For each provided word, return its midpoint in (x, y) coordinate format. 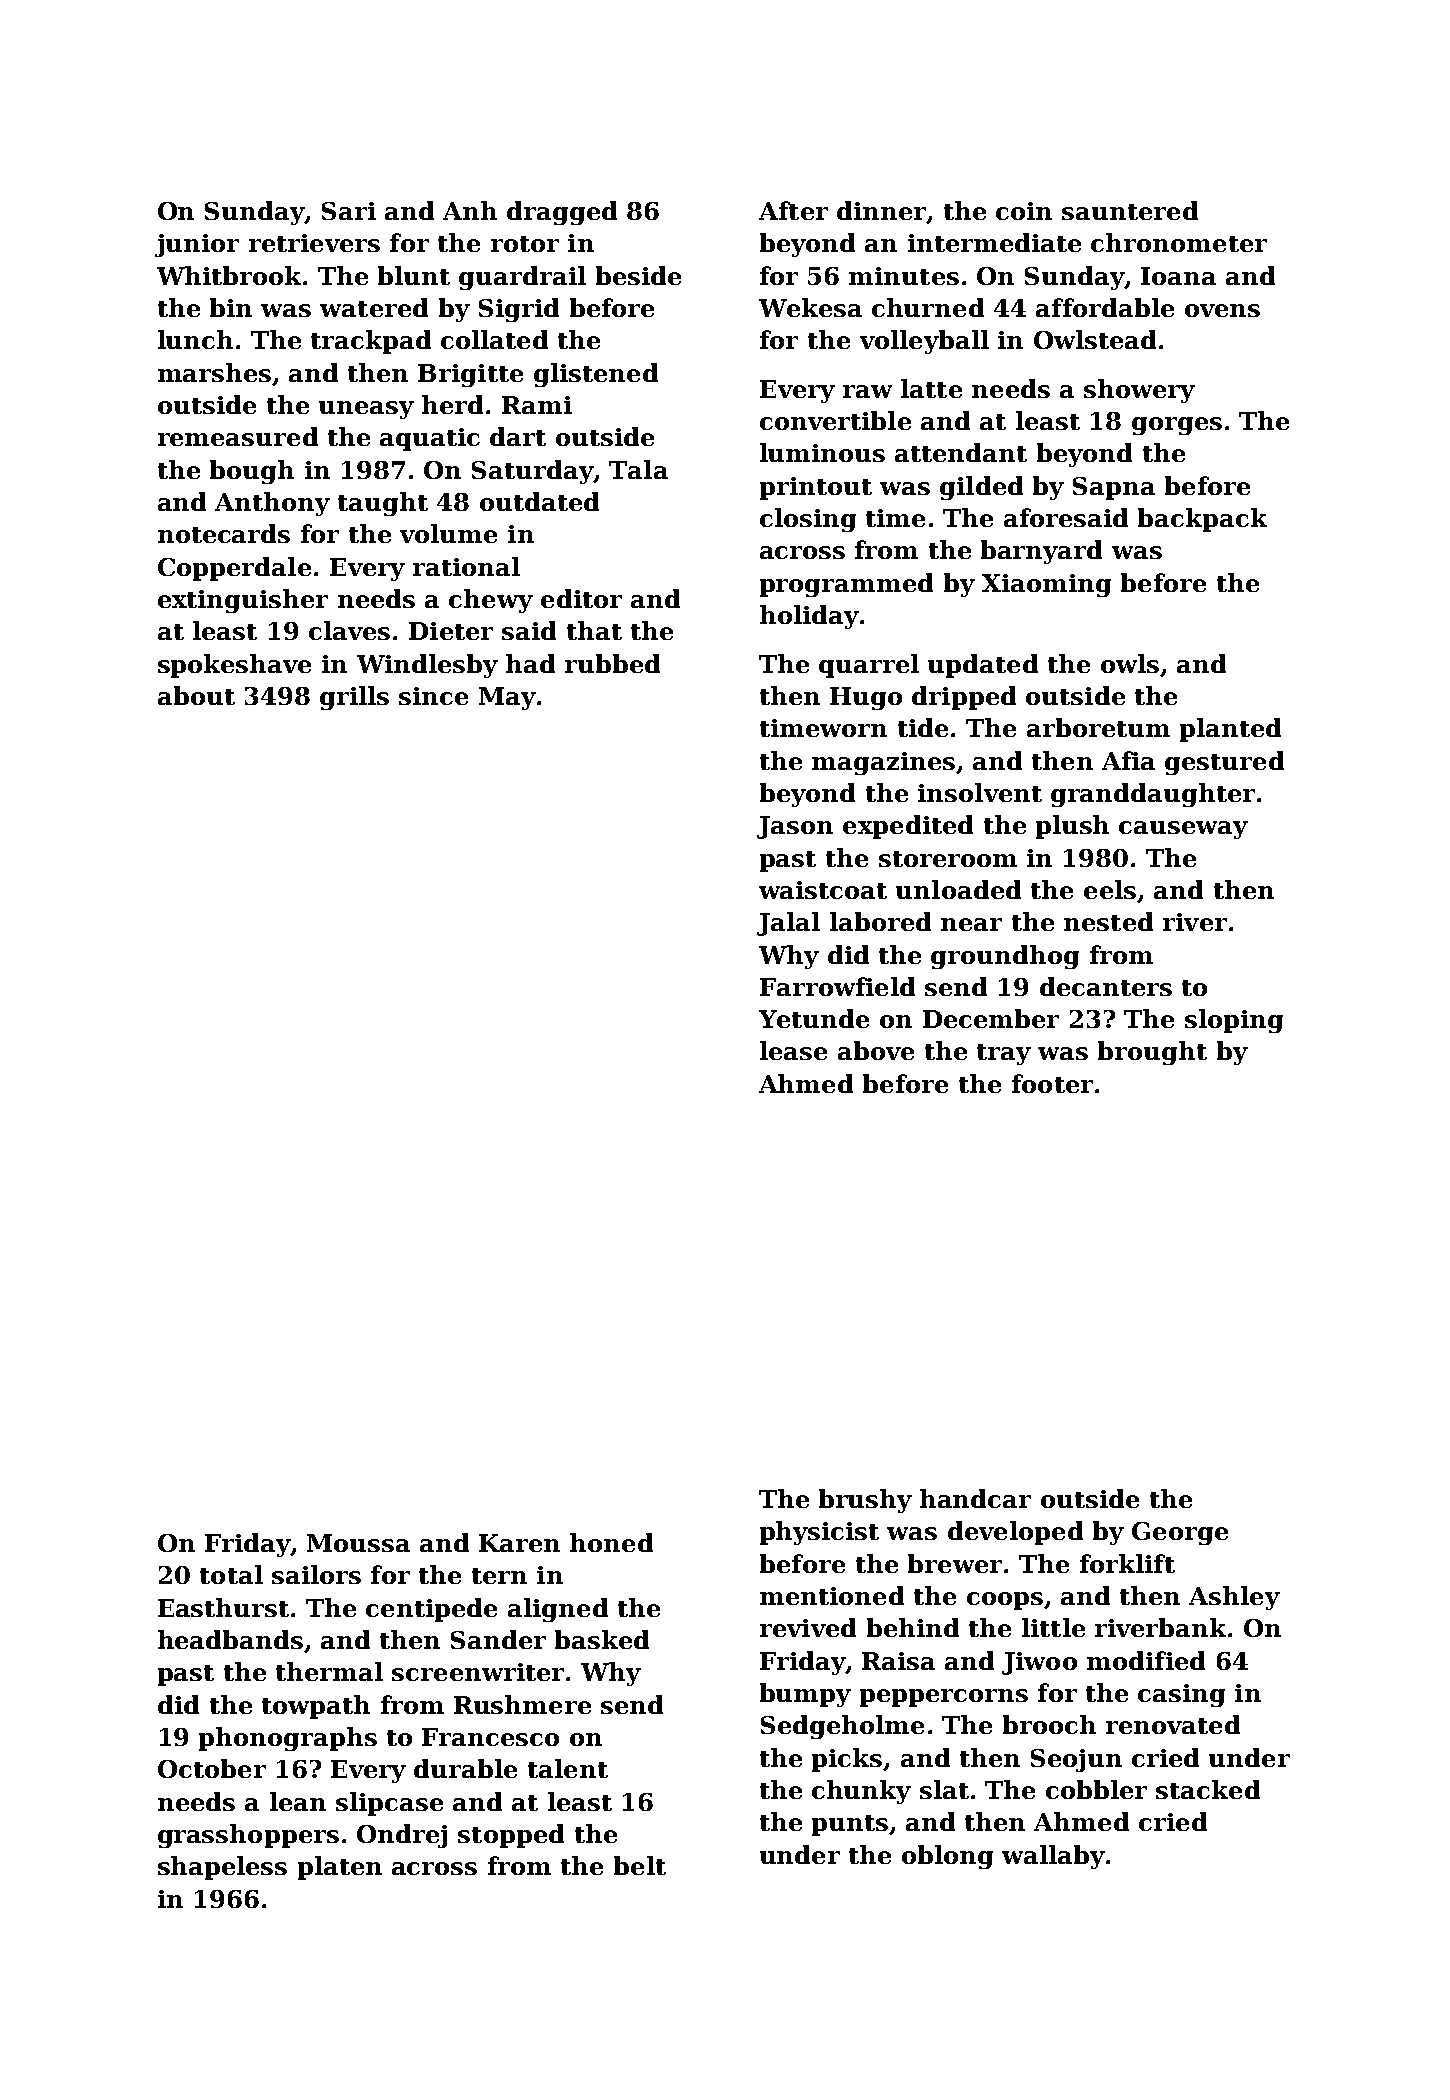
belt (640, 1865)
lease (793, 1050)
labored (880, 921)
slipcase (389, 1804)
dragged (562, 213)
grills (354, 698)
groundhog (1005, 957)
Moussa (358, 1543)
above (876, 1050)
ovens (1222, 310)
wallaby (1053, 1857)
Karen (519, 1543)
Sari (349, 211)
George (1180, 1533)
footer (1052, 1083)
